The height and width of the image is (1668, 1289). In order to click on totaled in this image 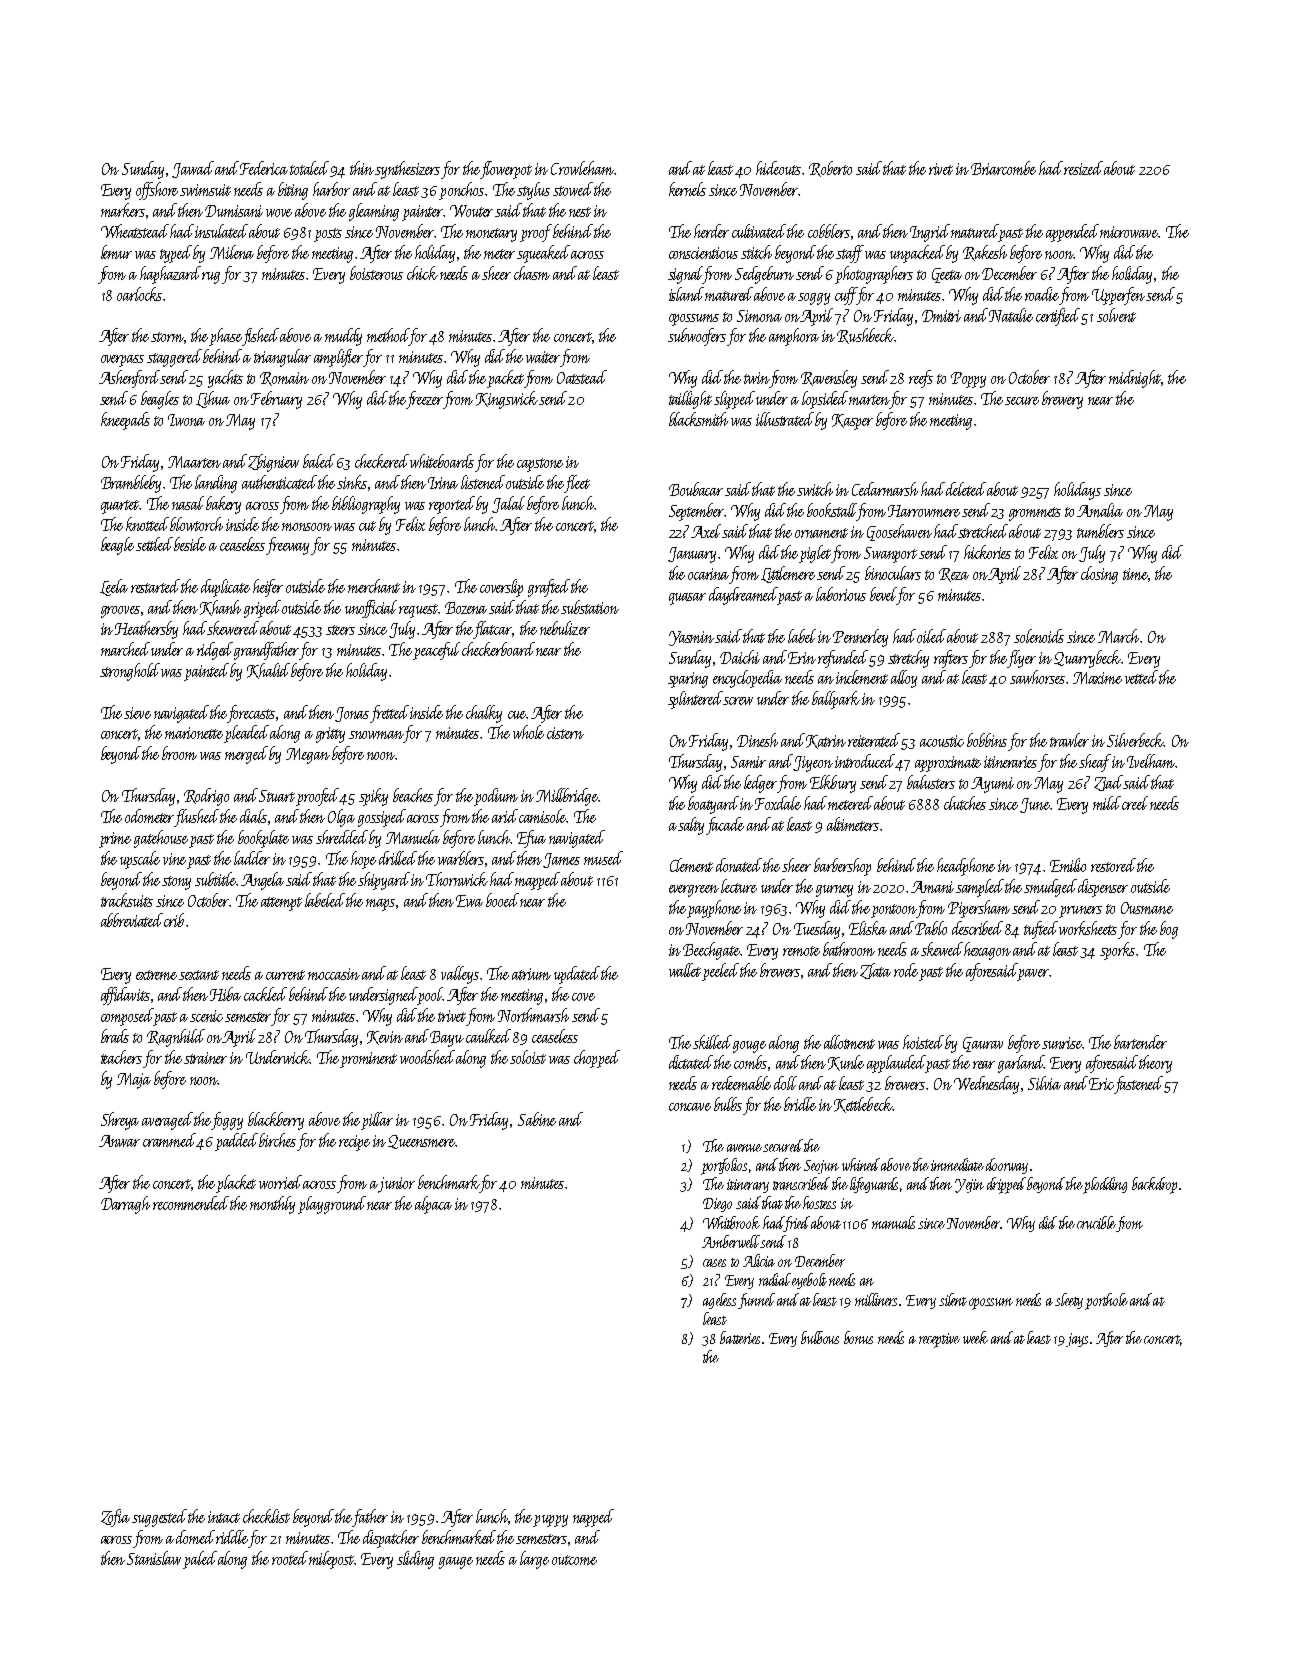, I will do `click(310, 169)`.
